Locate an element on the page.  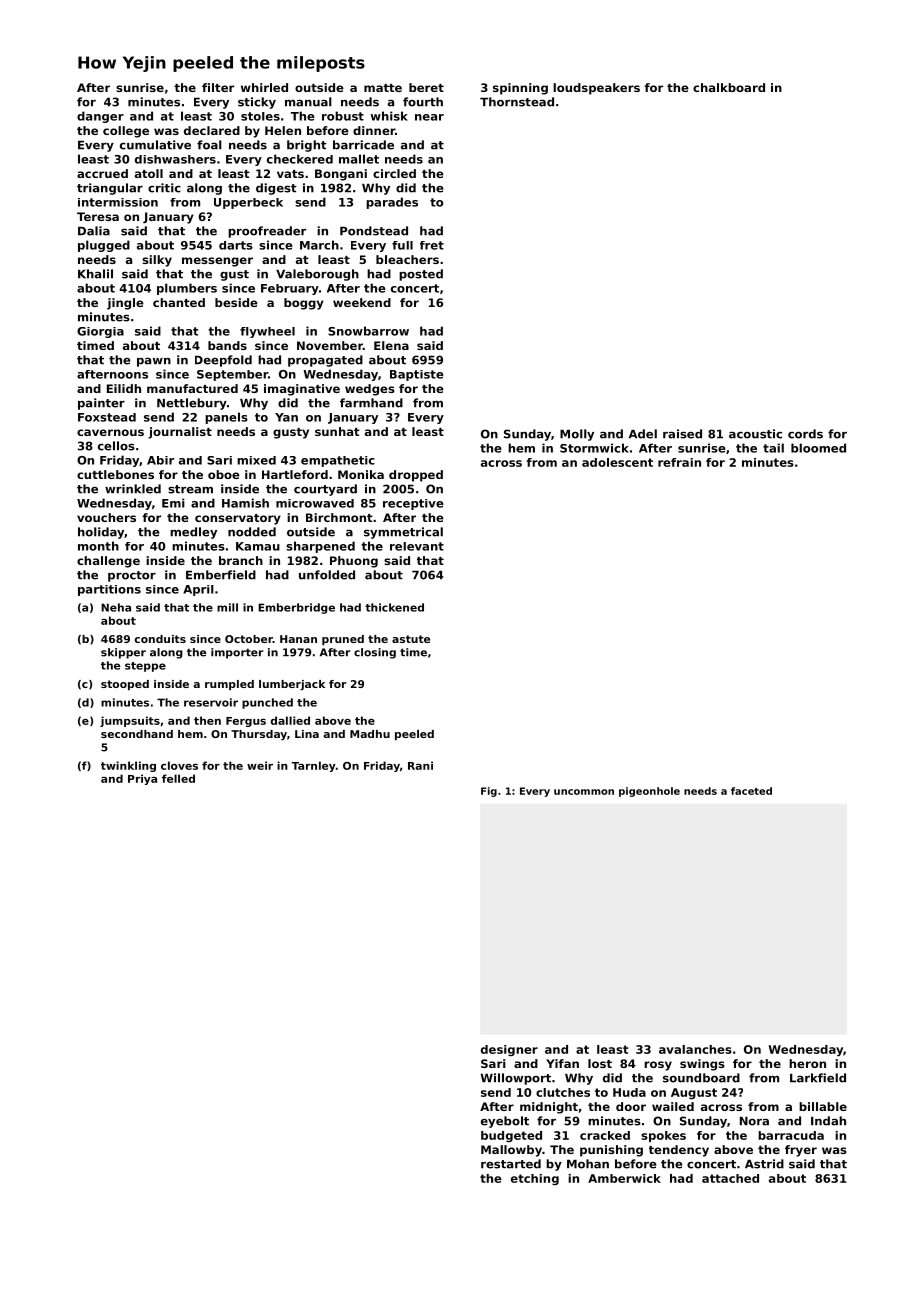
etching is located at coordinates (535, 1179).
